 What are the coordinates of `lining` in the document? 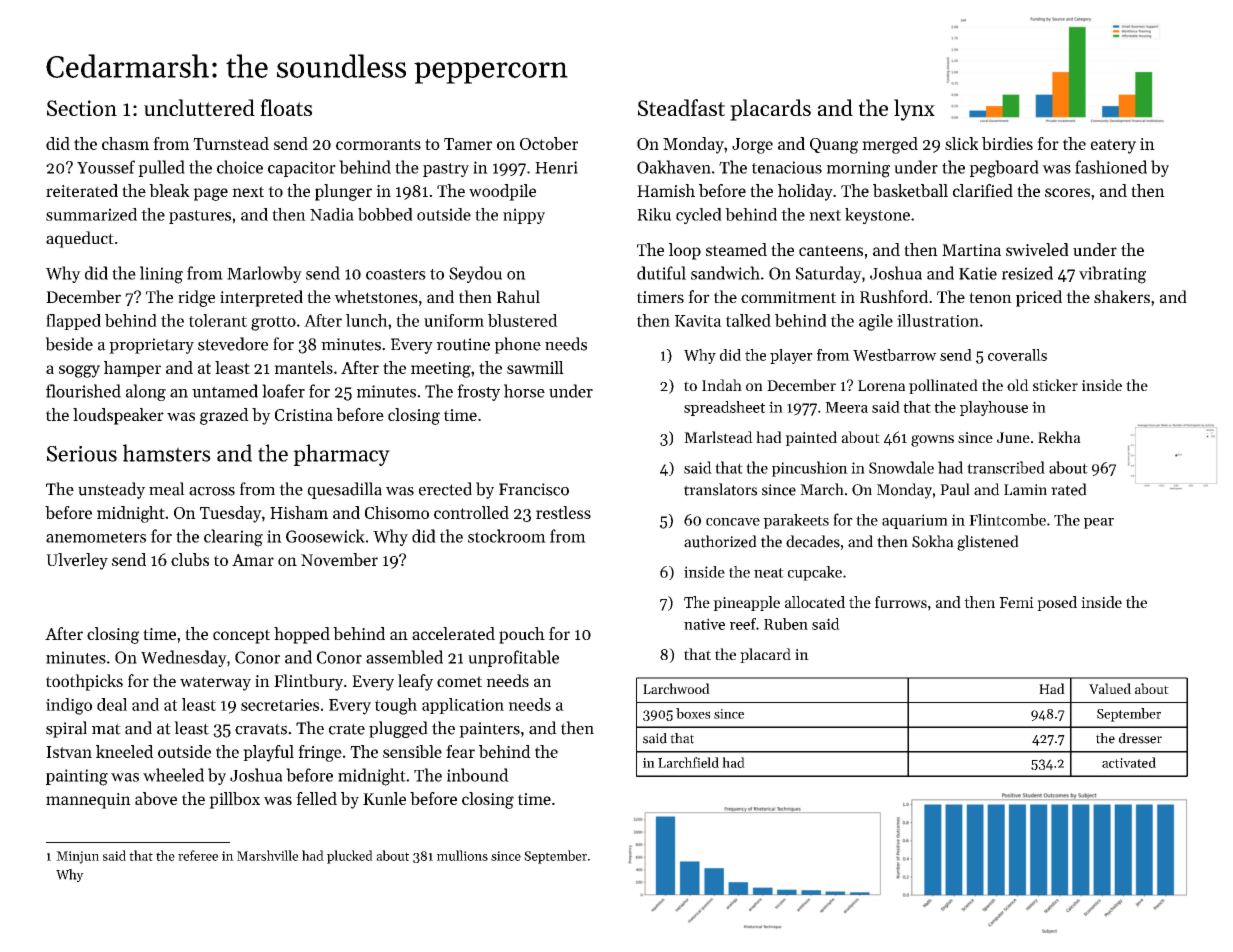 It's located at (161, 275).
